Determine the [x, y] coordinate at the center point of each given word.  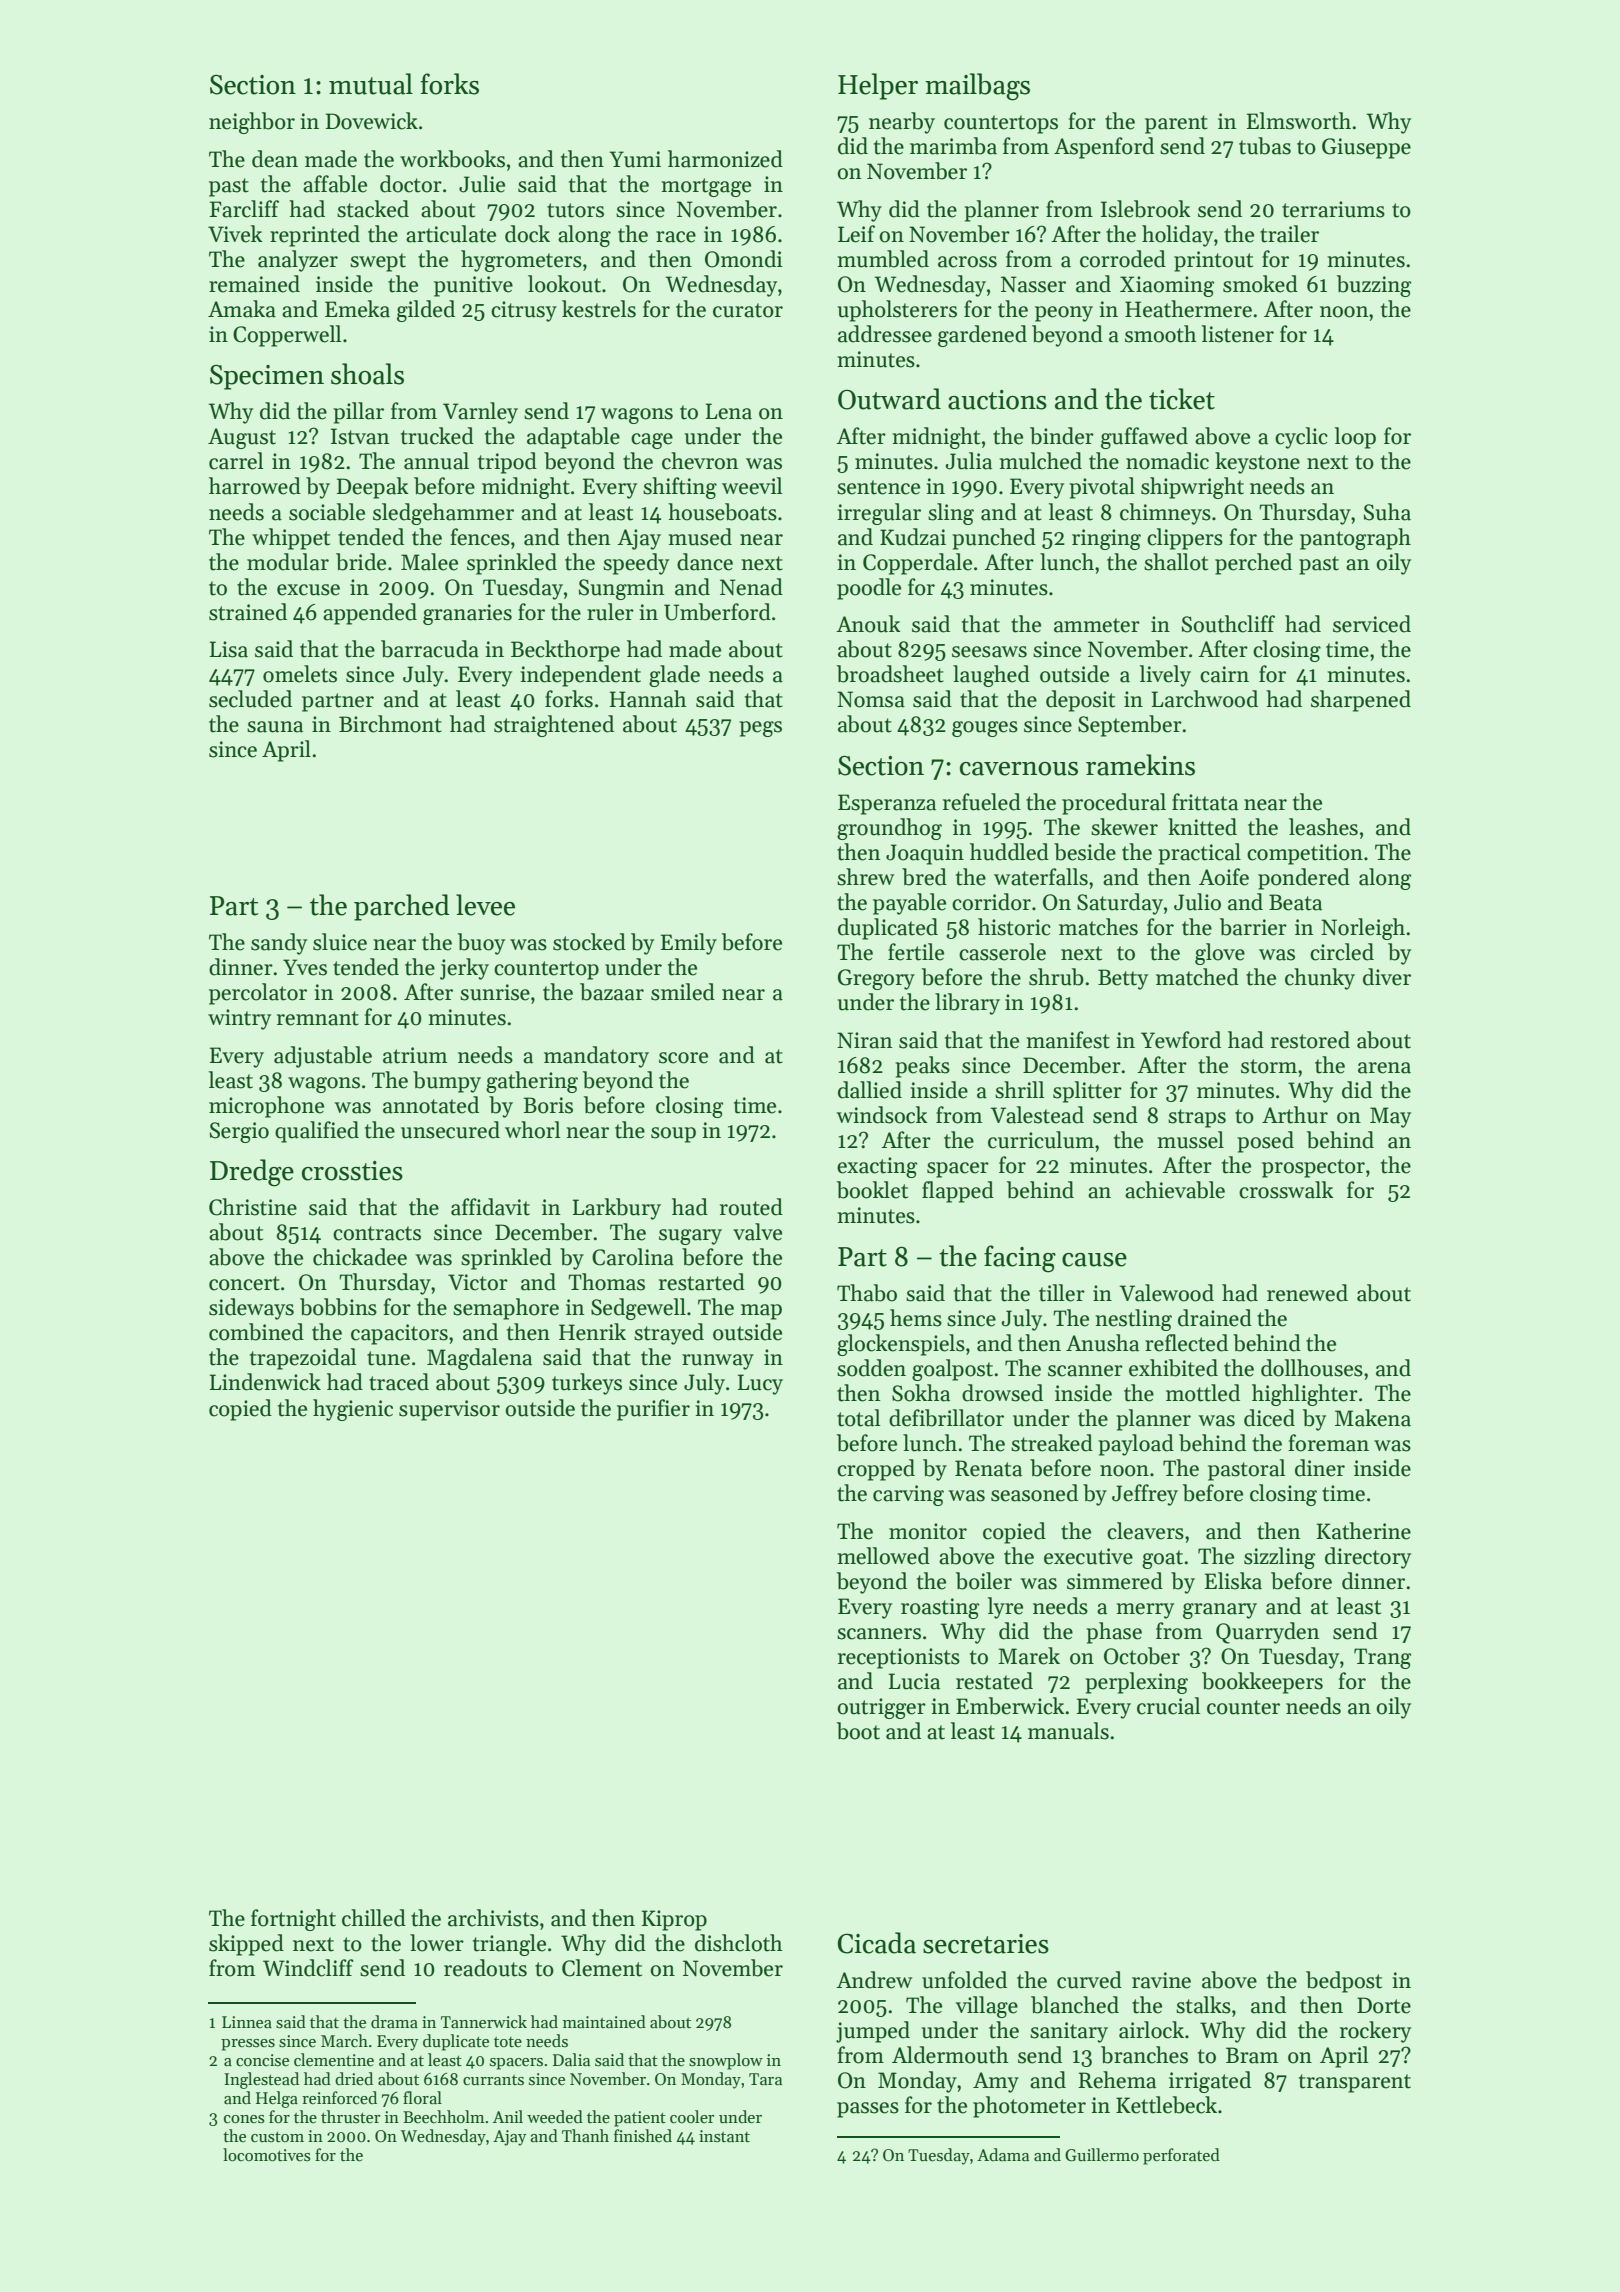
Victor [478, 1282]
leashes [1323, 827]
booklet [872, 1190]
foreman [1328, 1443]
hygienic [353, 1410]
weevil [752, 486]
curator [748, 310]
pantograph [1355, 539]
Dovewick [372, 121]
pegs [760, 729]
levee [485, 905]
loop [1355, 438]
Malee [429, 562]
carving [908, 1495]
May [1390, 1117]
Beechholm [444, 2117]
